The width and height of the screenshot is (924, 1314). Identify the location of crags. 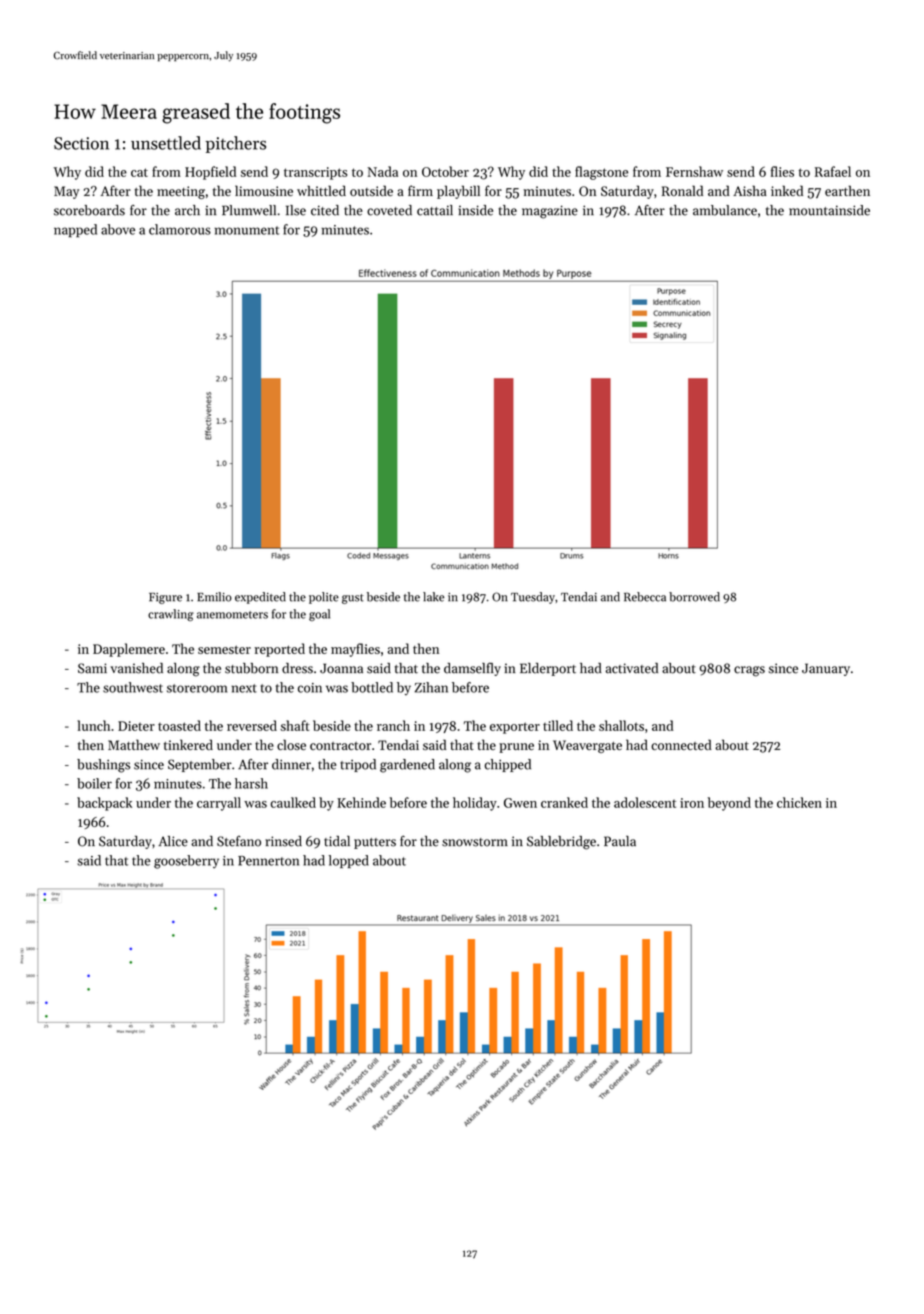
(749, 671).
